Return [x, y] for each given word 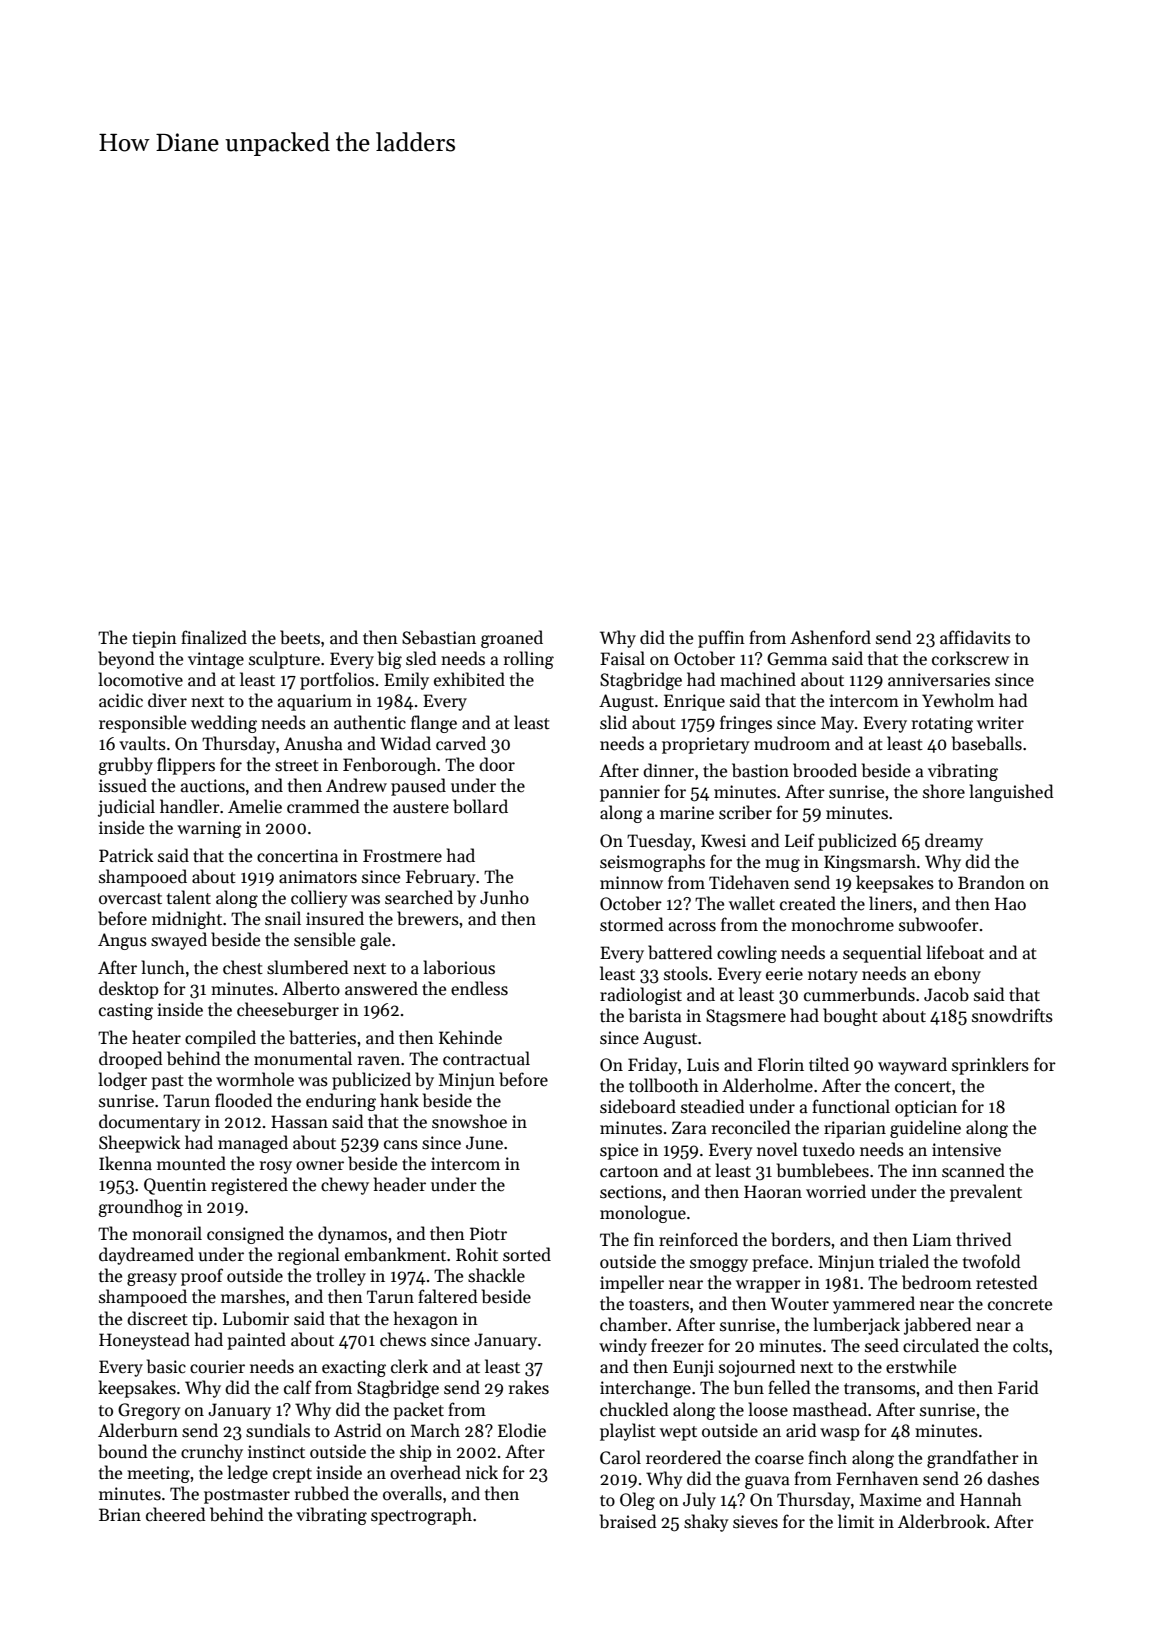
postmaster [247, 1496]
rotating [942, 724]
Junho [504, 897]
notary [833, 976]
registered [249, 1186]
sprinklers [990, 1066]
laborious [459, 967]
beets [300, 637]
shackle [496, 1275]
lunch [163, 967]
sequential [882, 954]
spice [619, 1151]
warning [209, 829]
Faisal [622, 658]
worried [836, 1191]
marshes [253, 1296]
